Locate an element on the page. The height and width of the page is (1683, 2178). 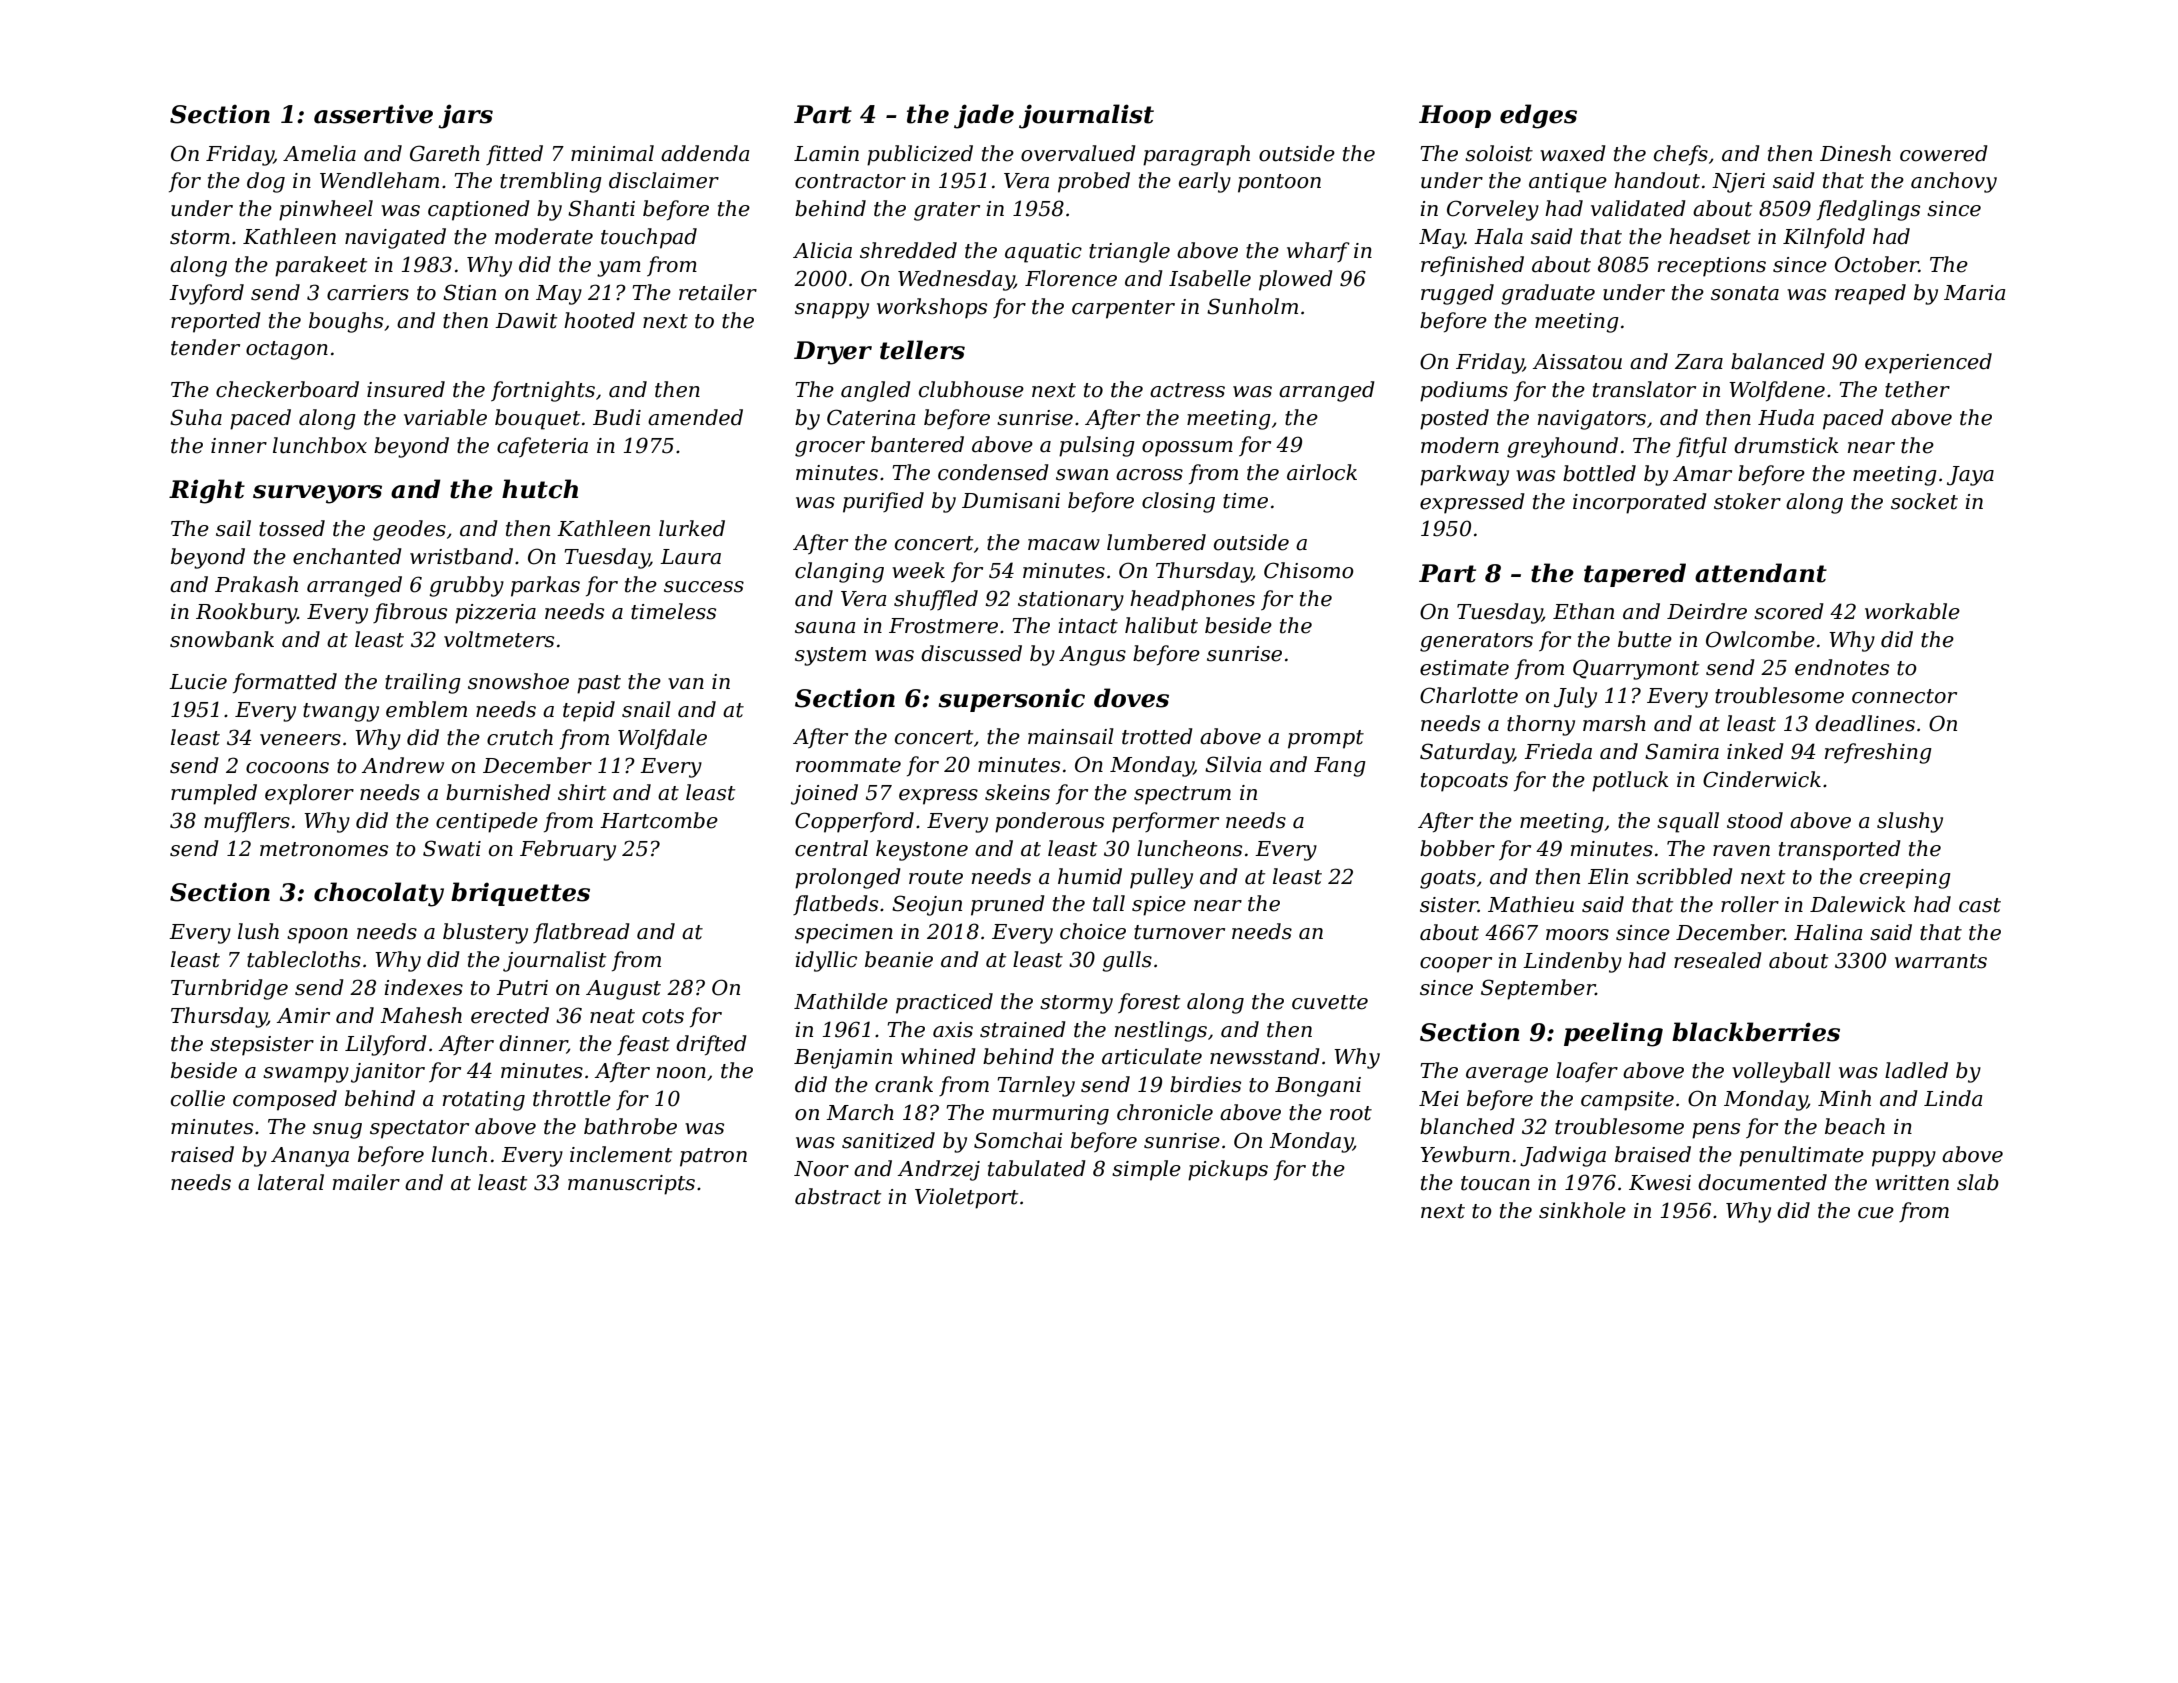
jade is located at coordinates (984, 116).
